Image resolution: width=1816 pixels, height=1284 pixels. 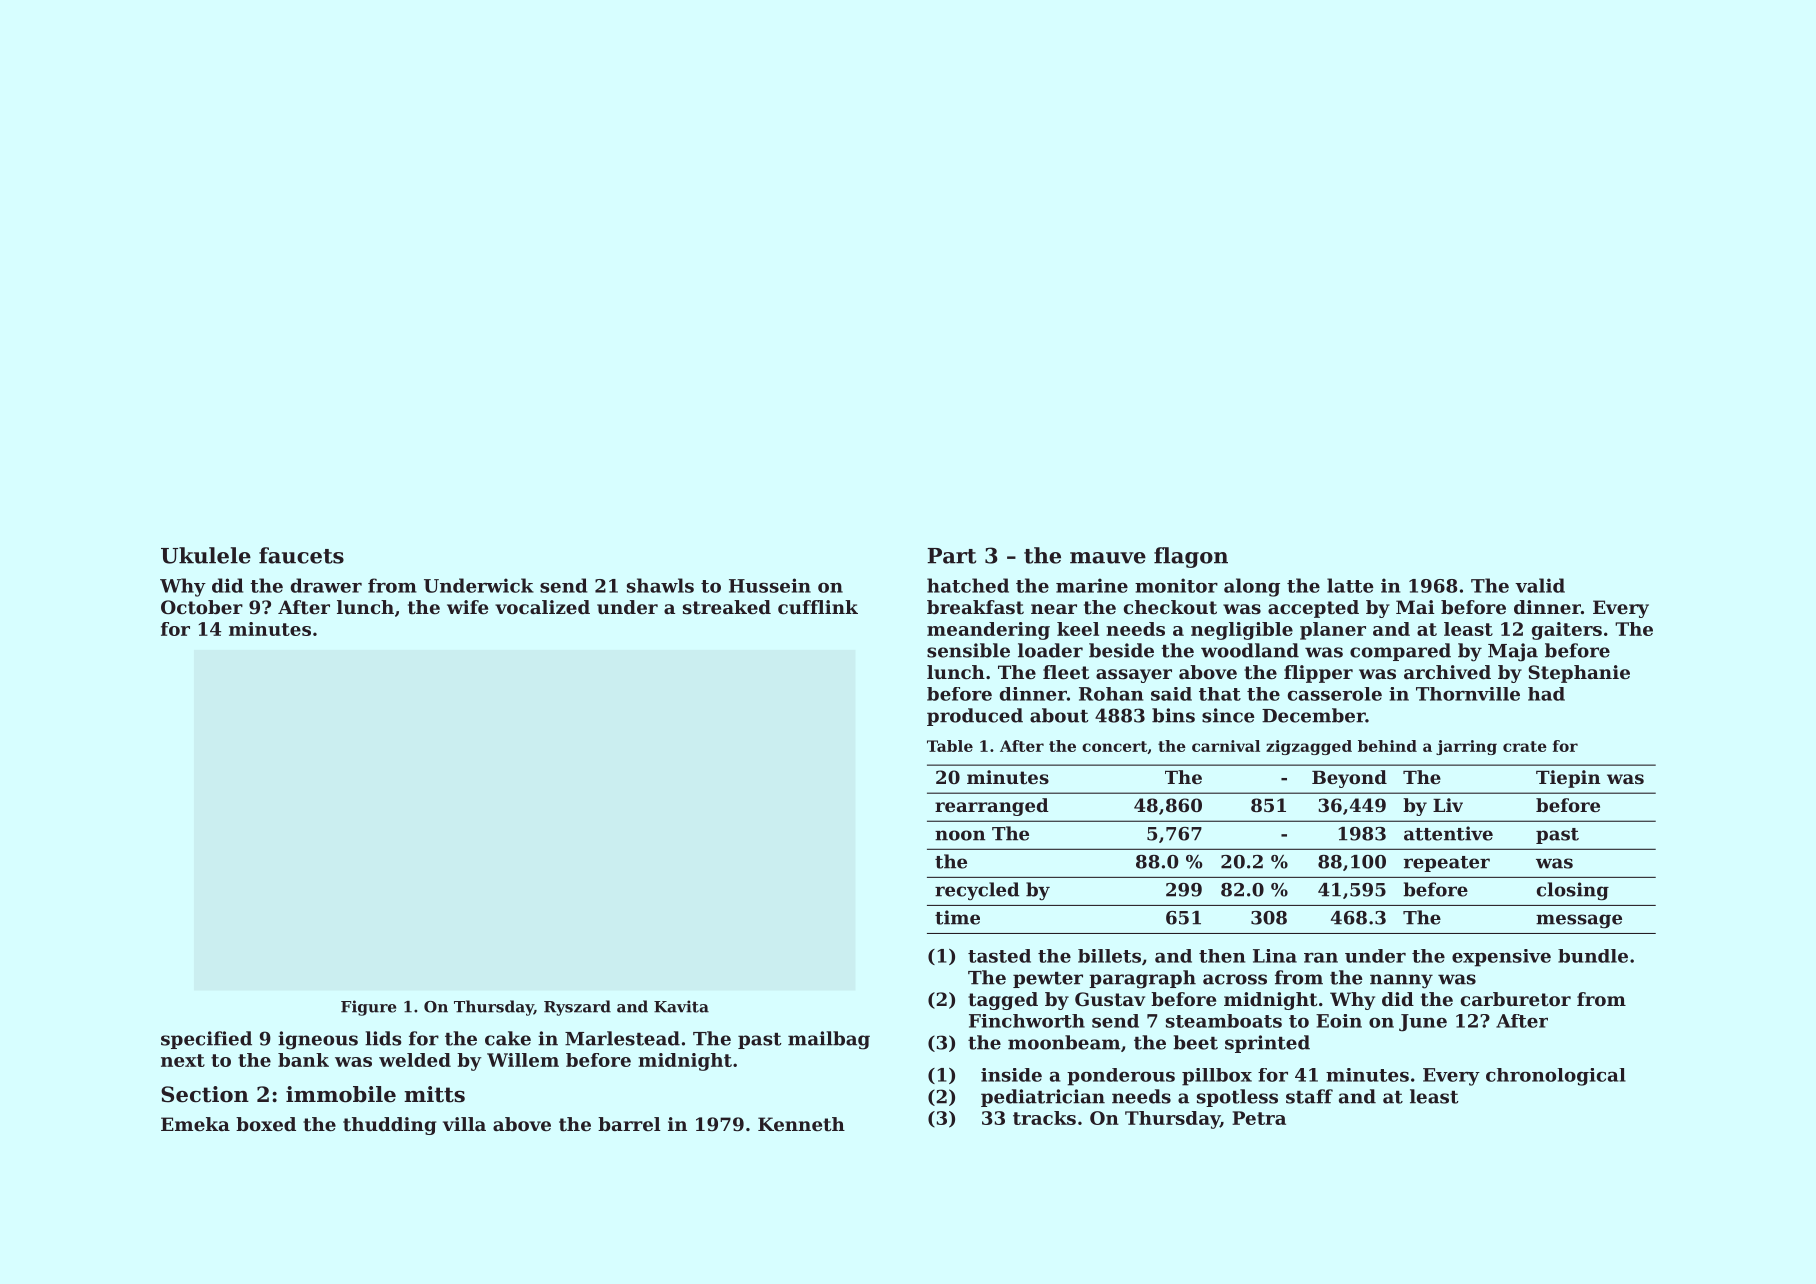 What do you see at coordinates (818, 607) in the page?
I see `cufflink` at bounding box center [818, 607].
